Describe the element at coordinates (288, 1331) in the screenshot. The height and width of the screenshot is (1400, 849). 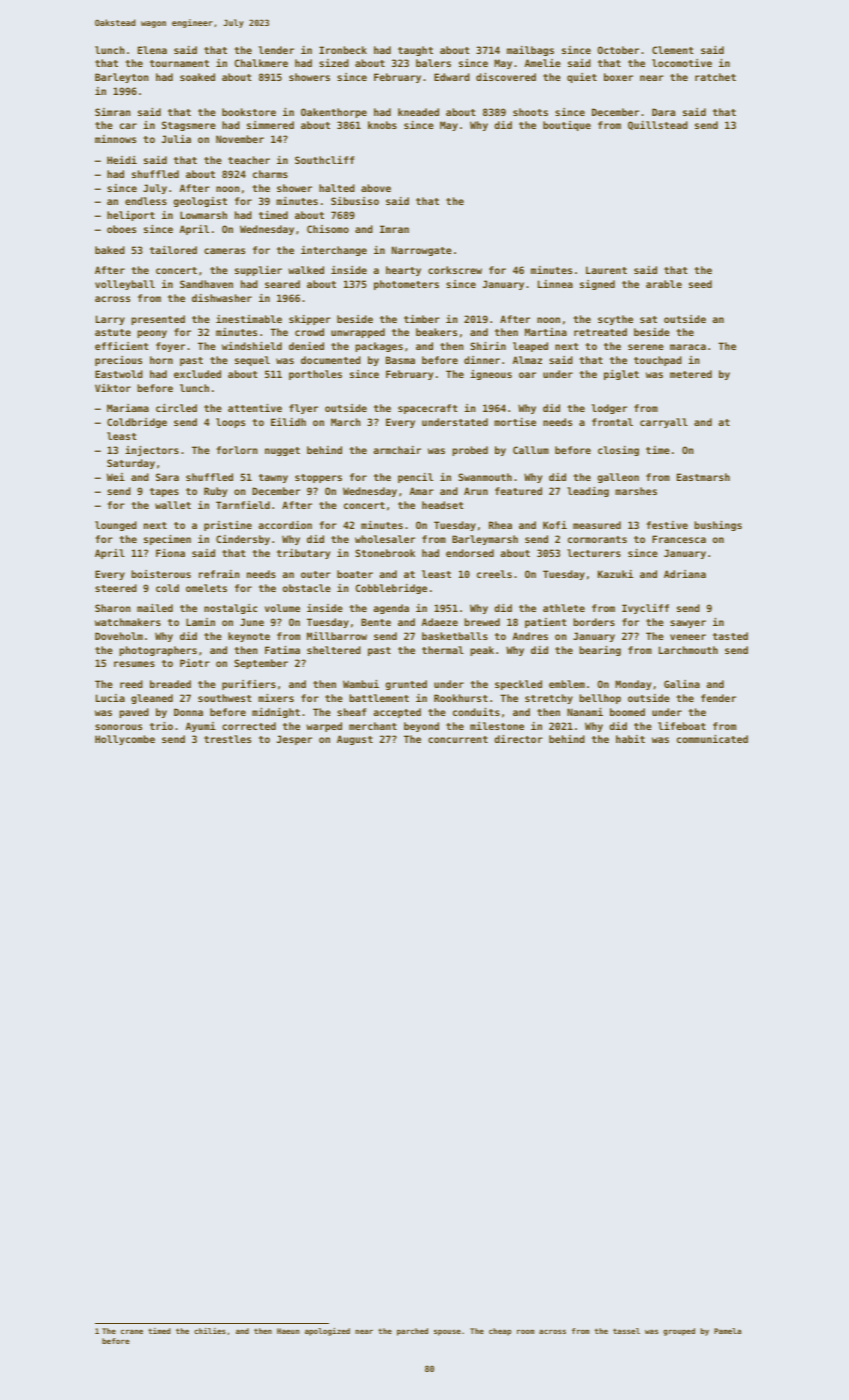
I see `Haeun` at that location.
